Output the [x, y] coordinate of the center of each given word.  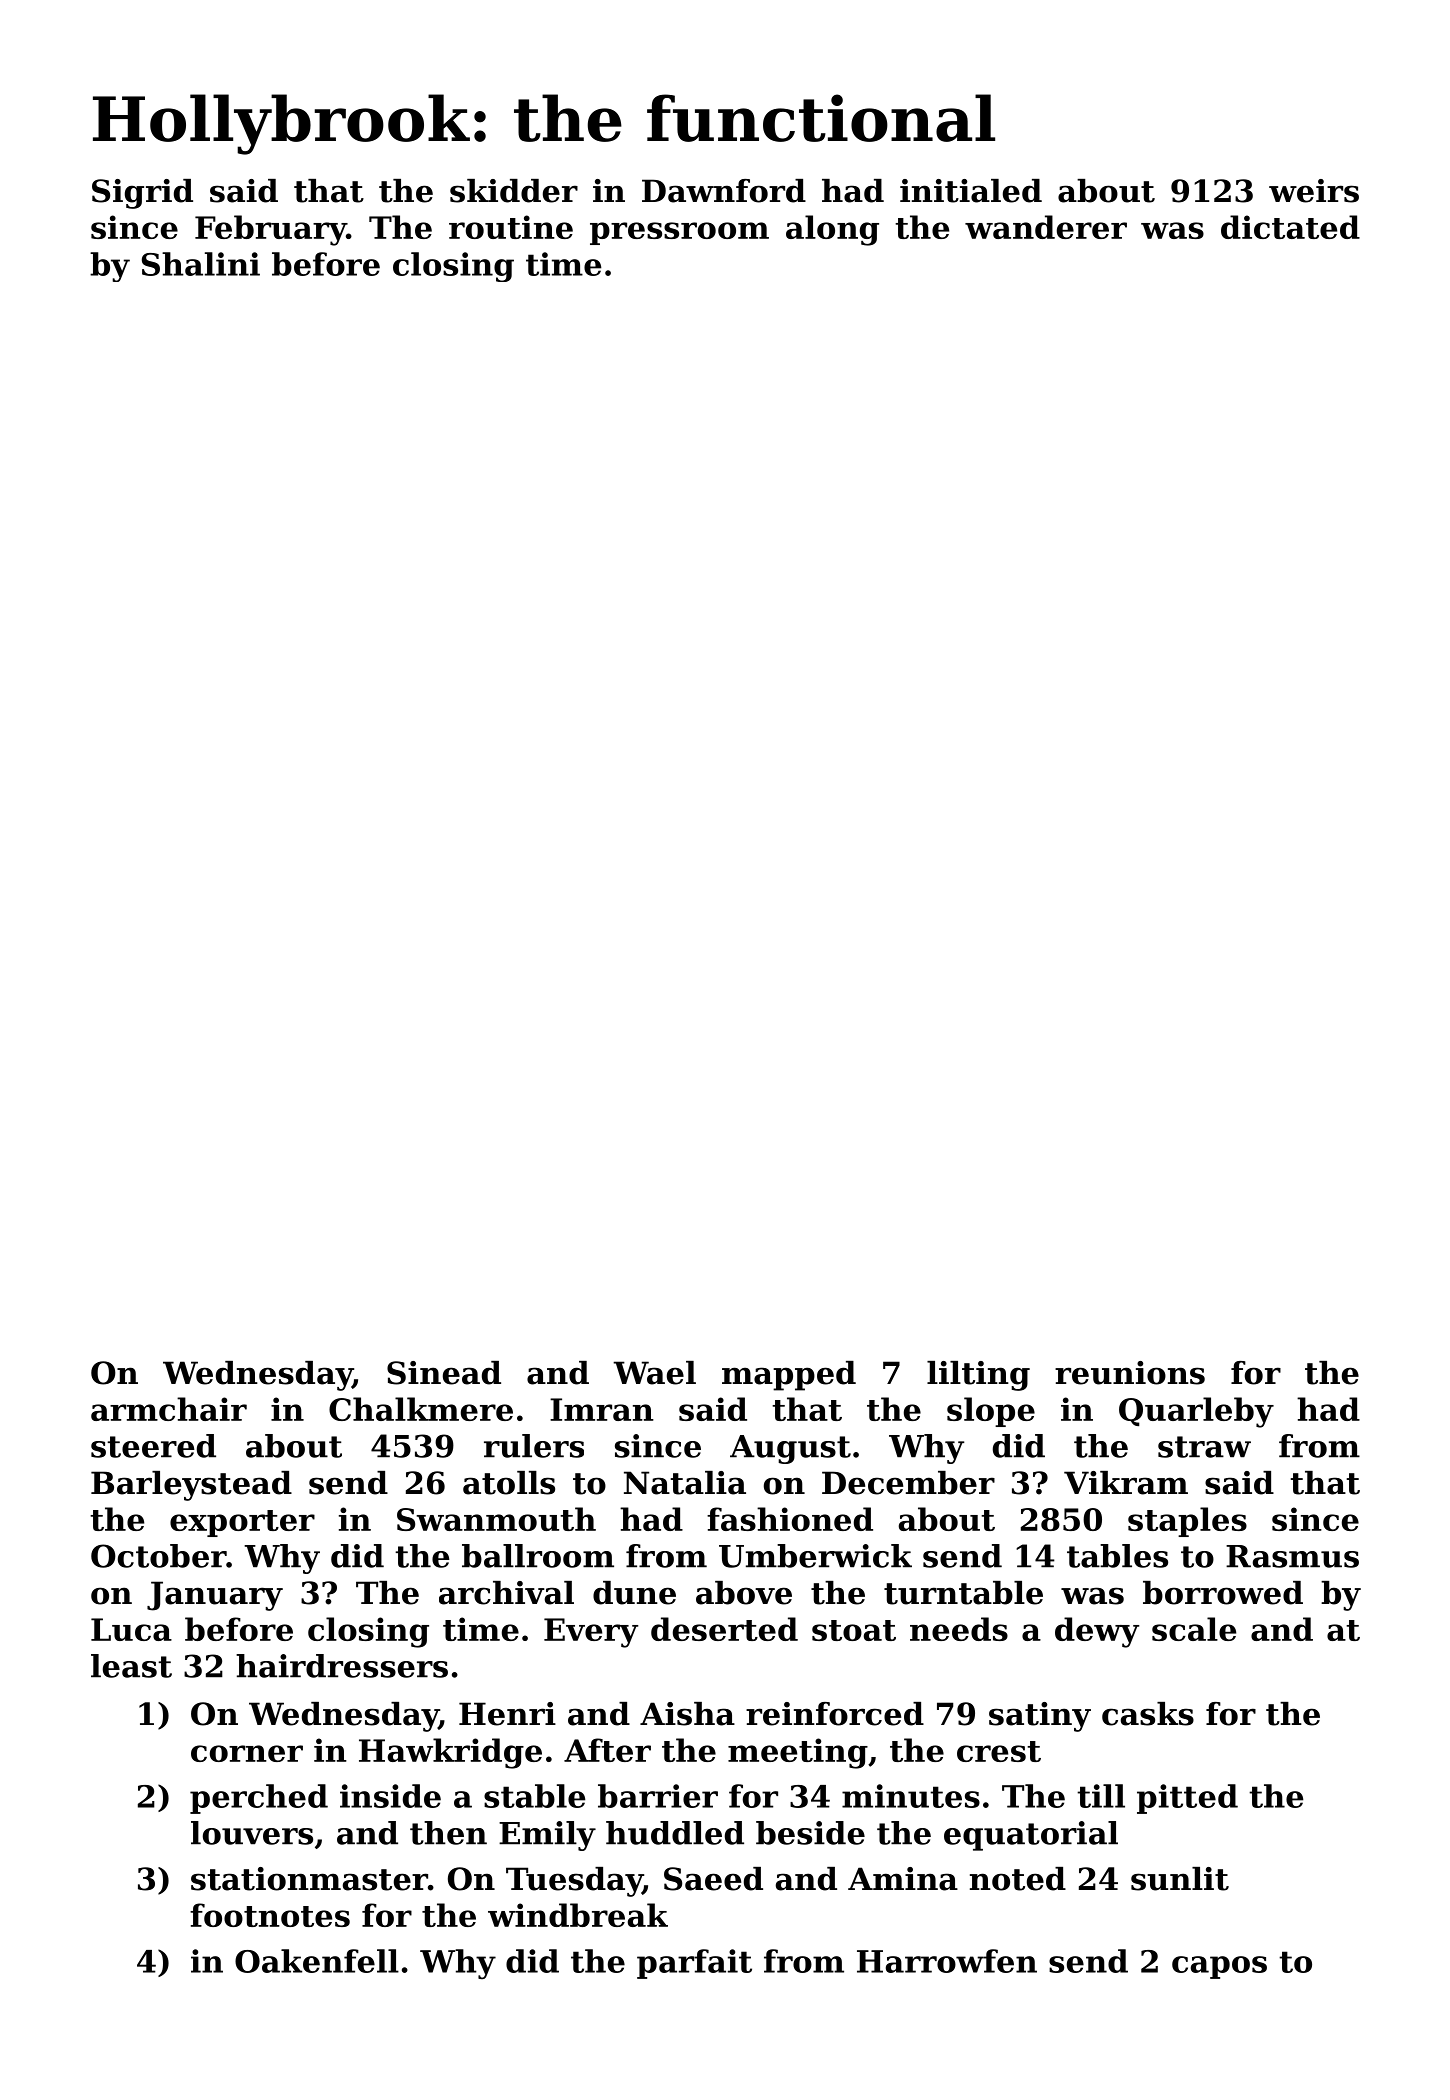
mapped [789, 1376]
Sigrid [142, 194]
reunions [1130, 1373]
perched [259, 1799]
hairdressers [342, 1666]
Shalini [201, 264]
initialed [971, 191]
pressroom [679, 233]
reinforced [835, 1714]
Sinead [444, 1373]
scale [1194, 1629]
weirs [1314, 191]
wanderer [1046, 227]
